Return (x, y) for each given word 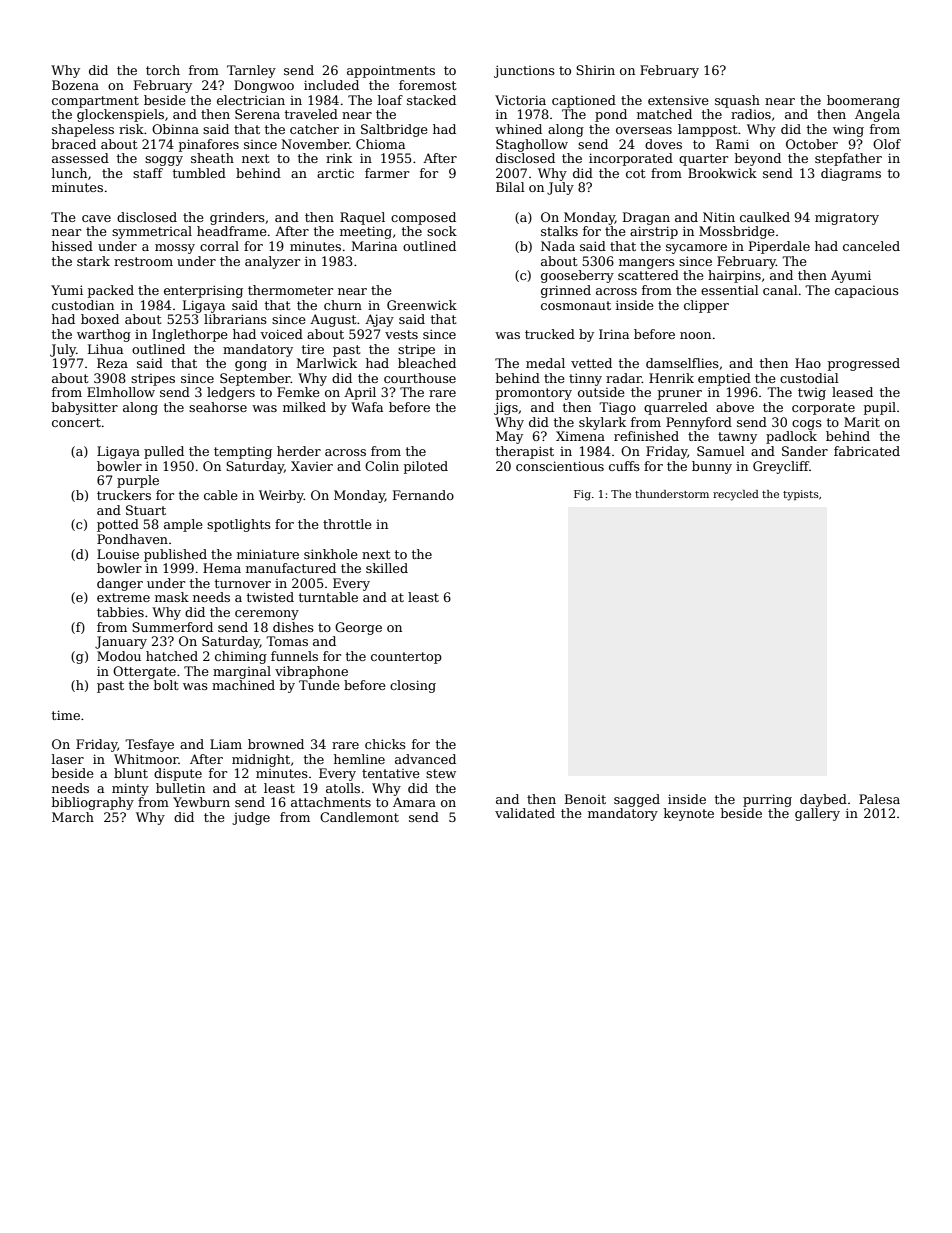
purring (767, 800)
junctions (524, 71)
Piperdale (779, 247)
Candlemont (359, 817)
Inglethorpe (190, 335)
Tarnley (251, 71)
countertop (406, 658)
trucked (550, 334)
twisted (270, 597)
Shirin (595, 70)
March (73, 817)
